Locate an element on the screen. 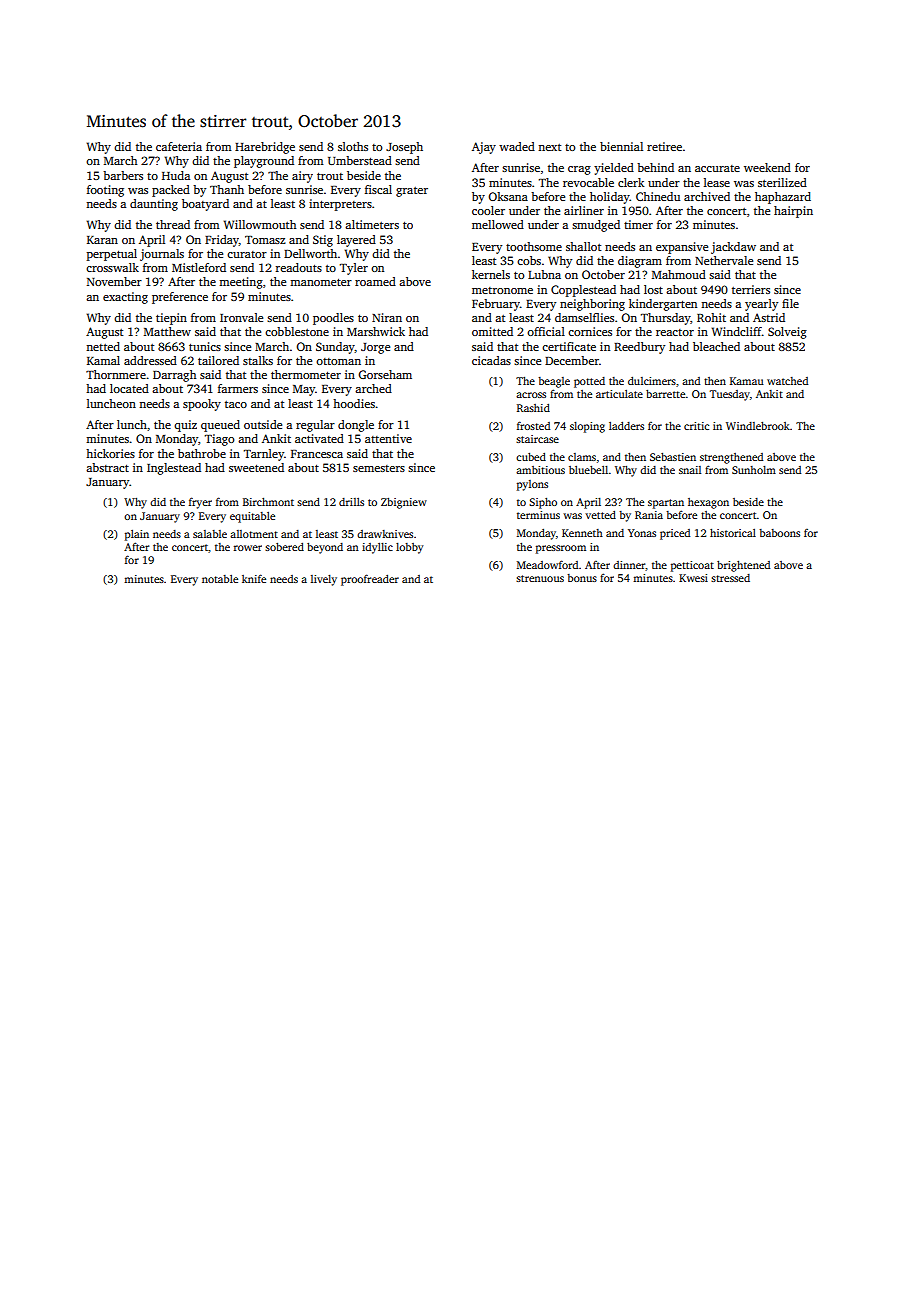 This screenshot has width=908, height=1316. arched is located at coordinates (373, 388).
